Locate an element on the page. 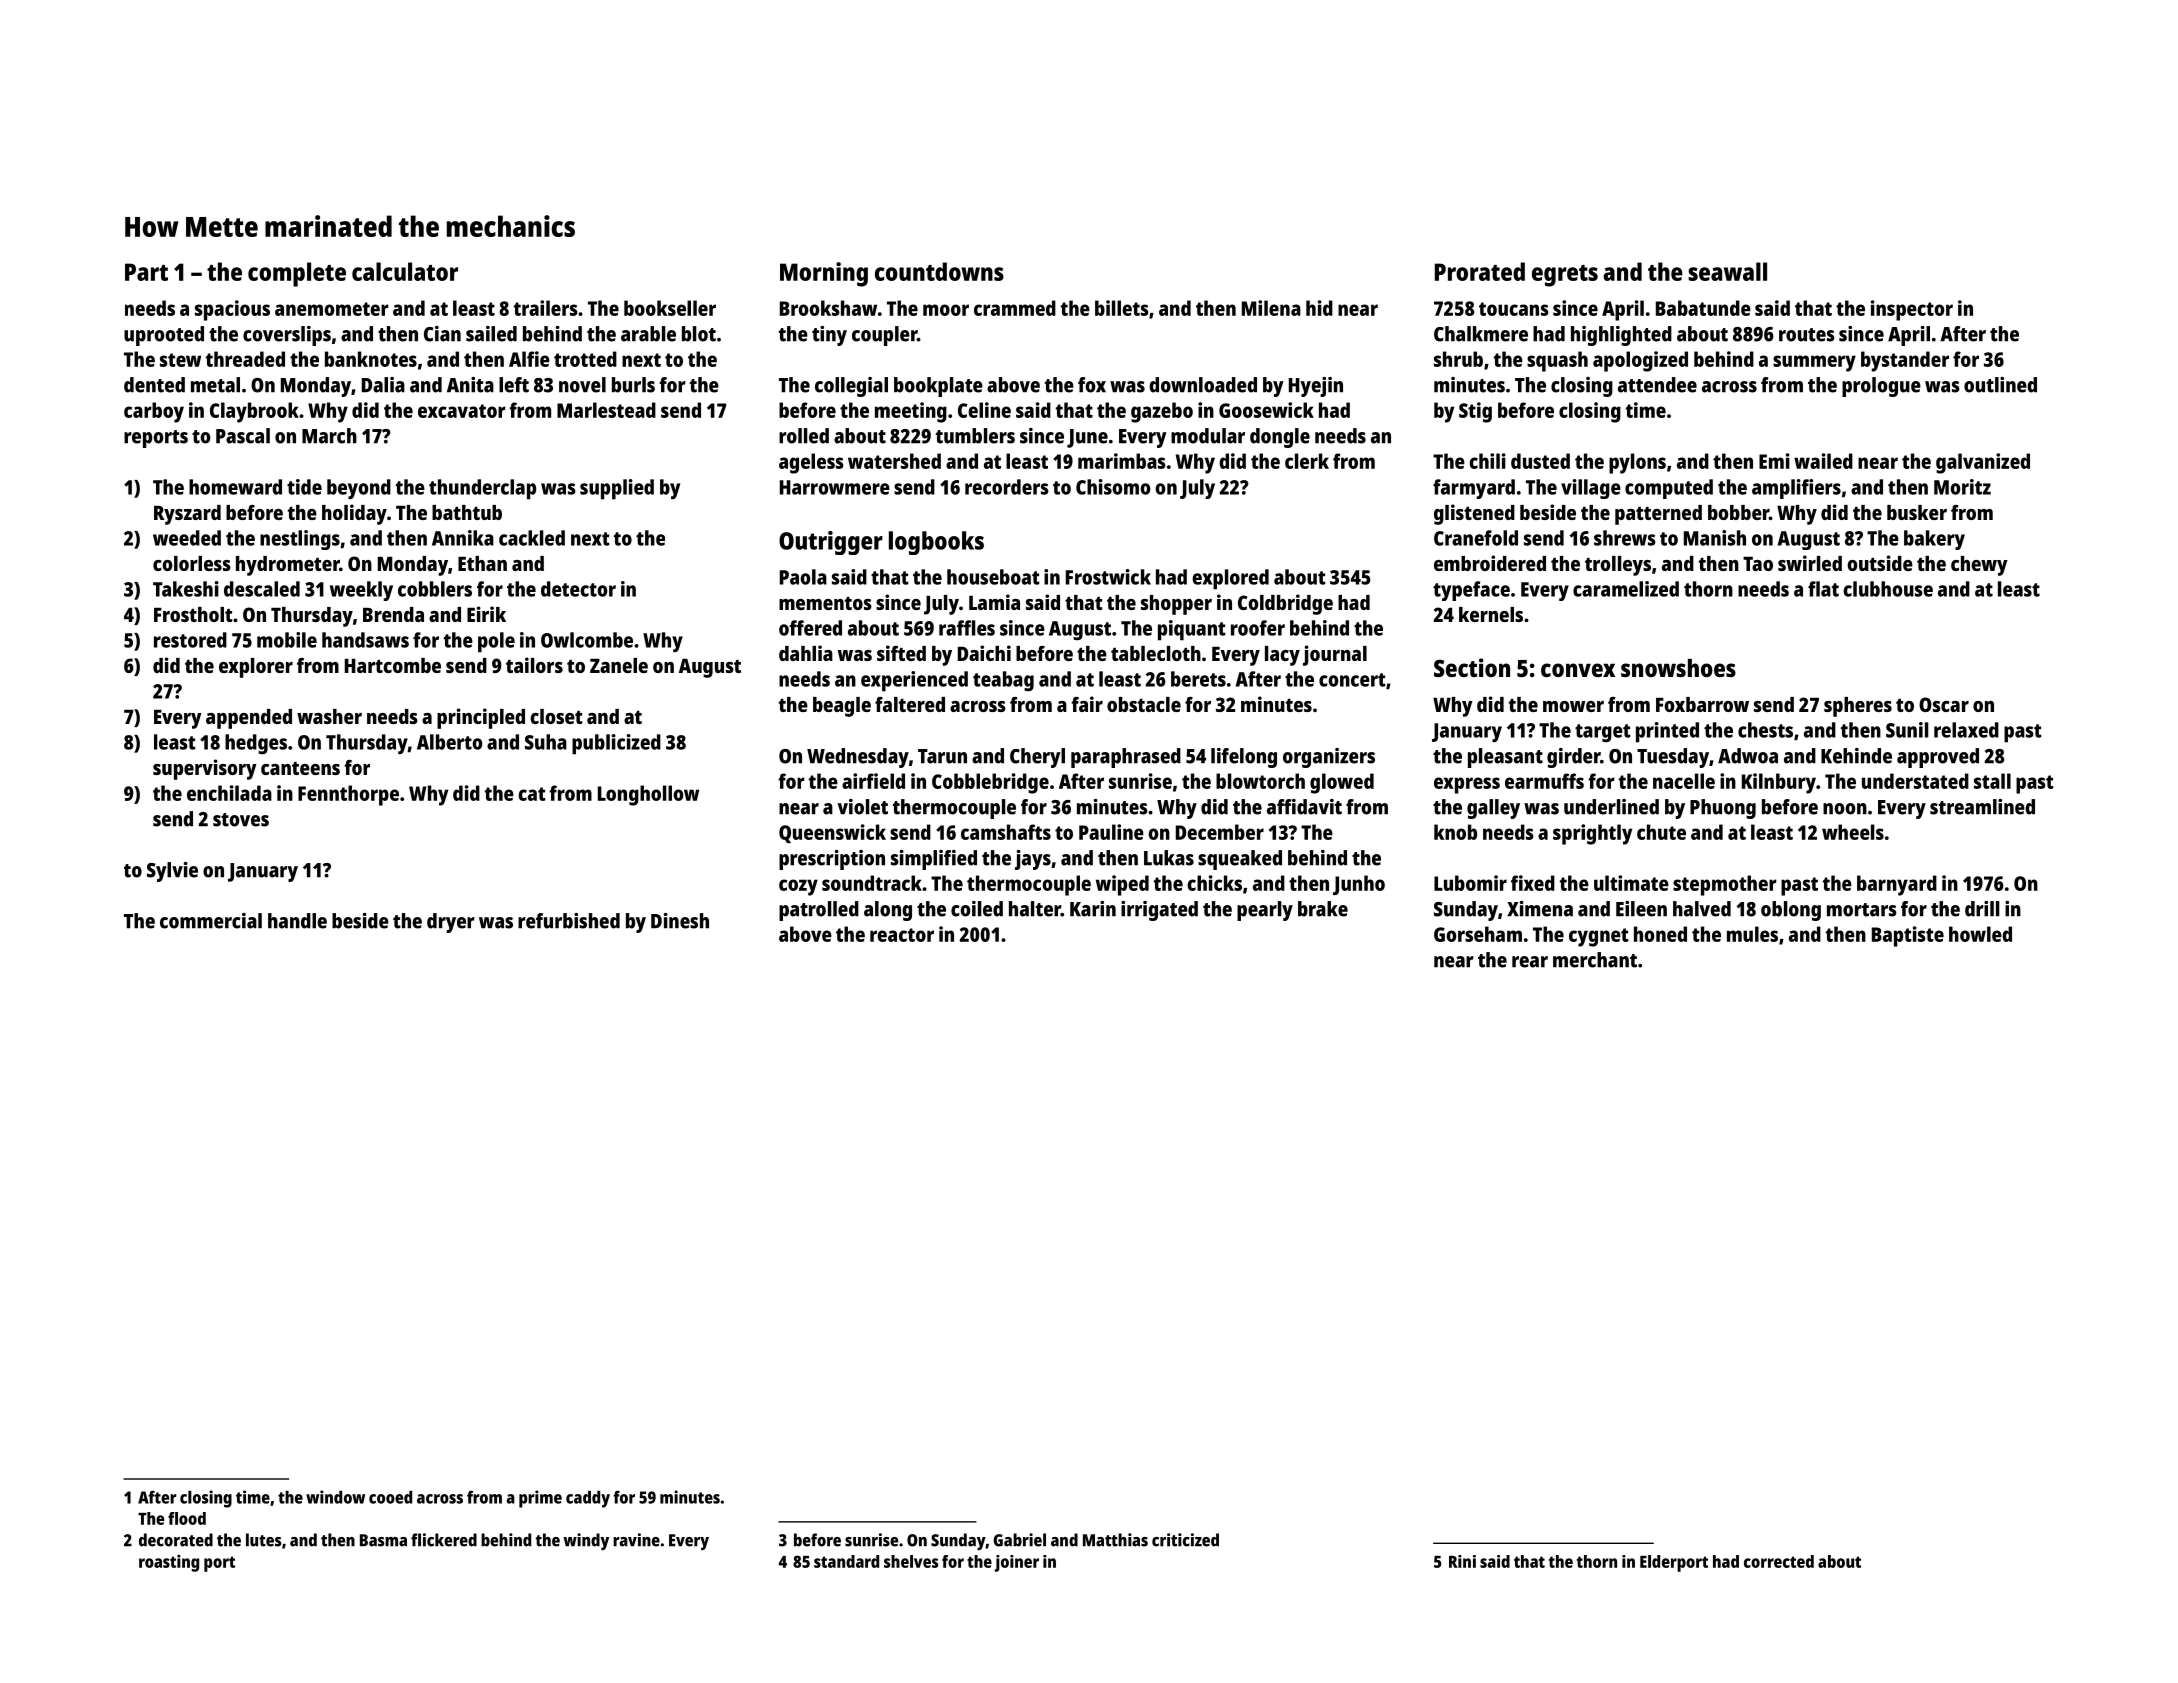  caddy is located at coordinates (588, 1499).
